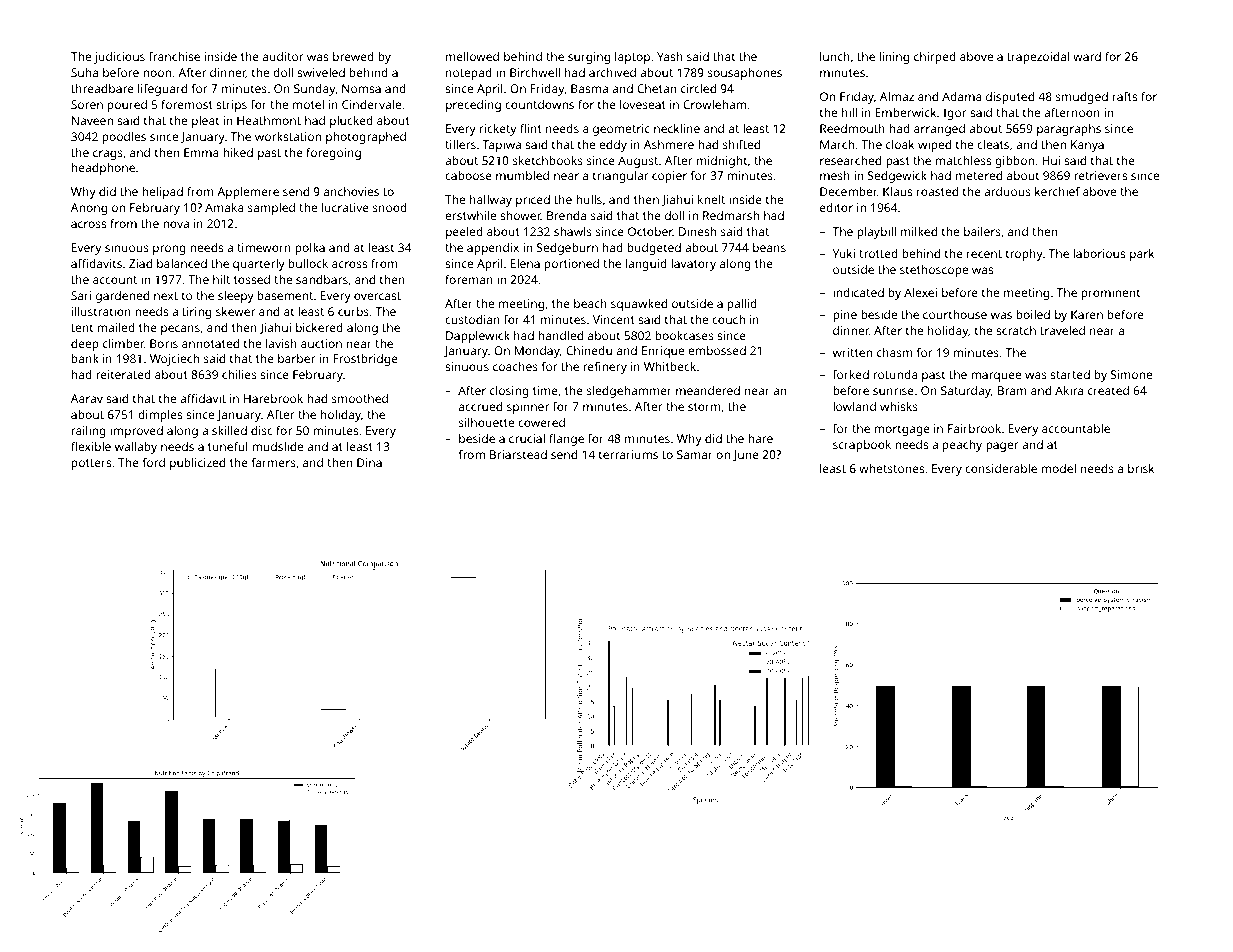 Image resolution: width=1233 pixels, height=952 pixels. What do you see at coordinates (1111, 294) in the page?
I see `prominent` at bounding box center [1111, 294].
